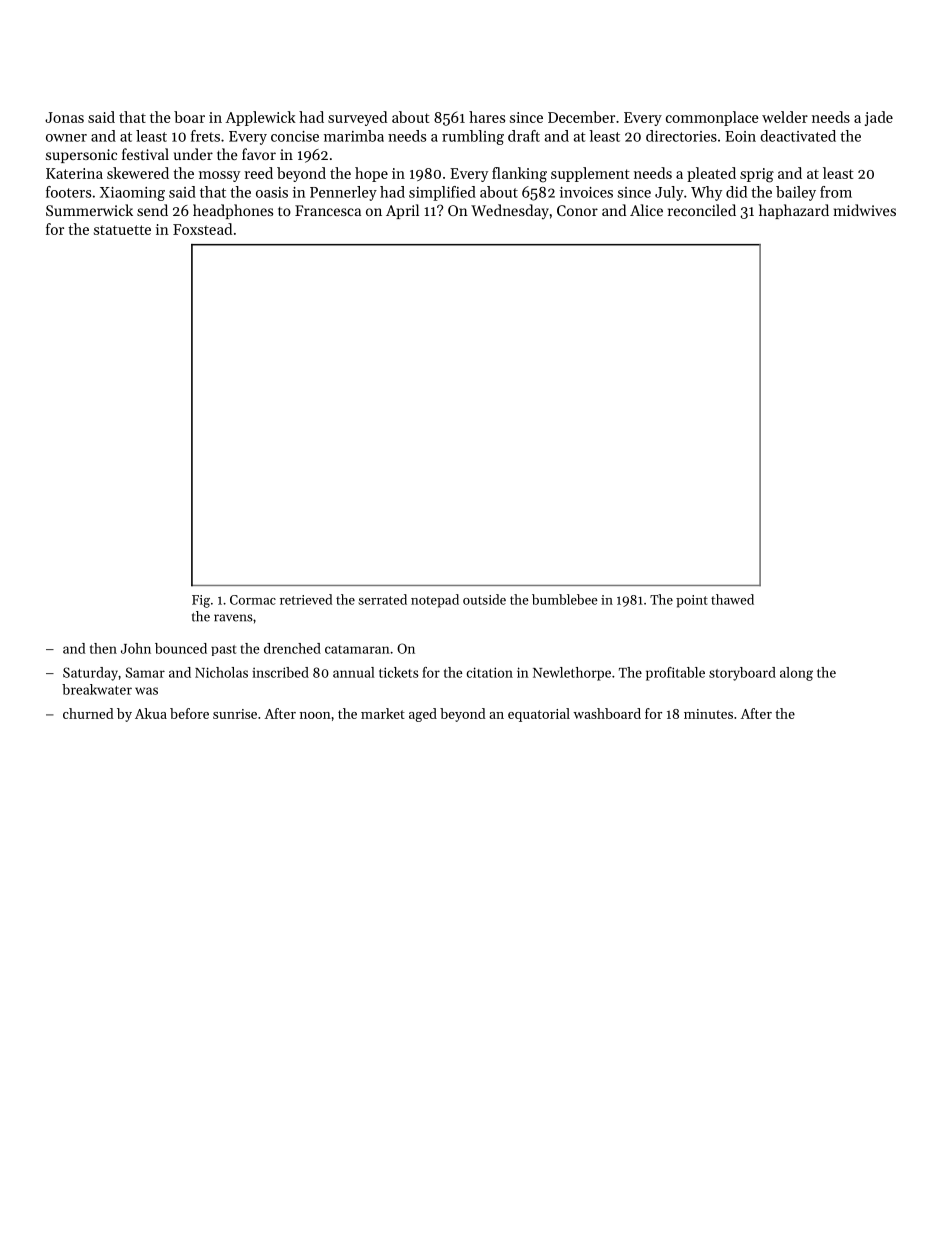  I want to click on haphazard, so click(794, 211).
